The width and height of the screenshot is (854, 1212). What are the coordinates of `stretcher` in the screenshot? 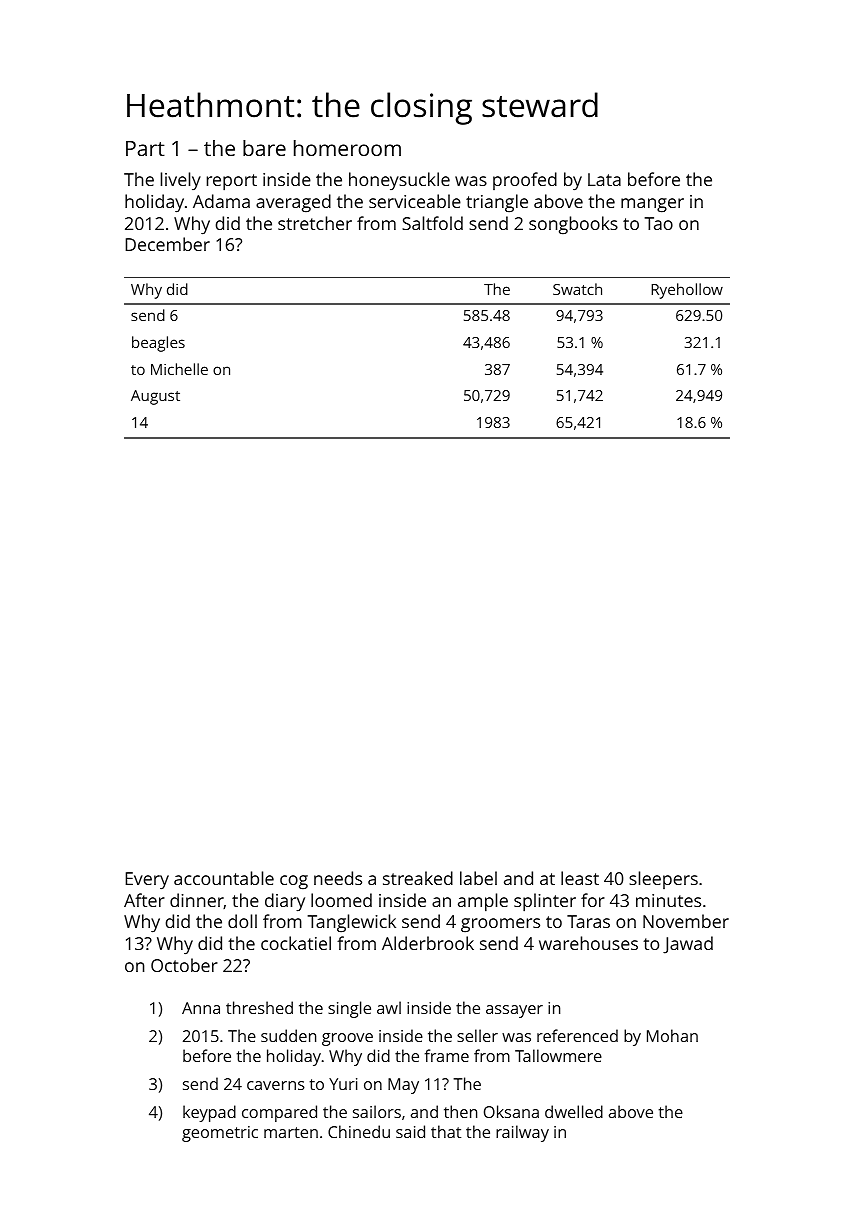 It's located at (315, 223).
